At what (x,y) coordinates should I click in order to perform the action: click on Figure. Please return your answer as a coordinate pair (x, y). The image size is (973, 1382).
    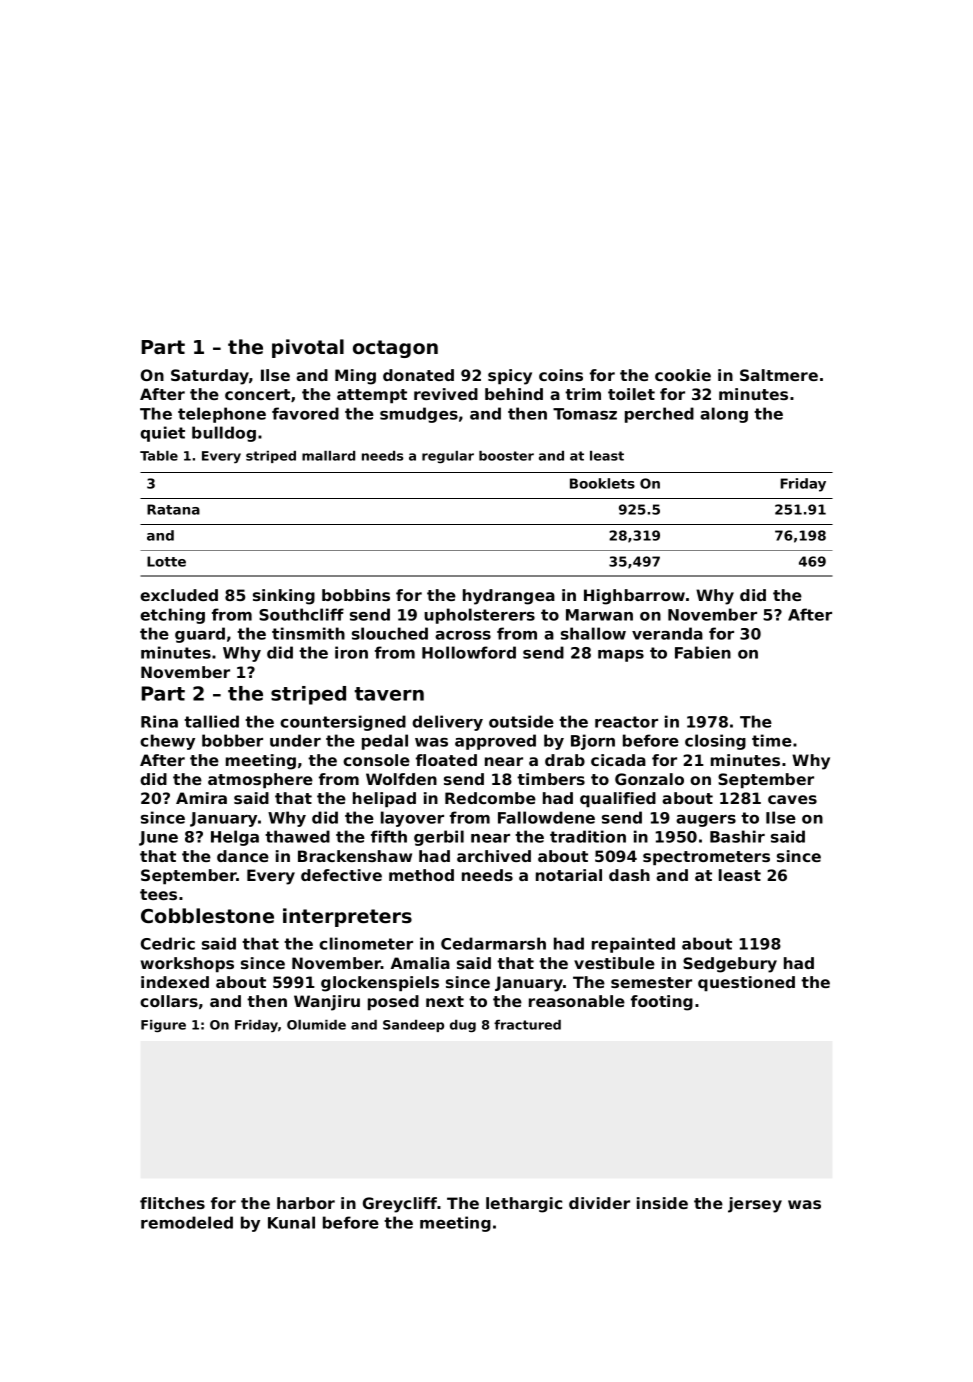
    Looking at the image, I should click on (163, 1026).
